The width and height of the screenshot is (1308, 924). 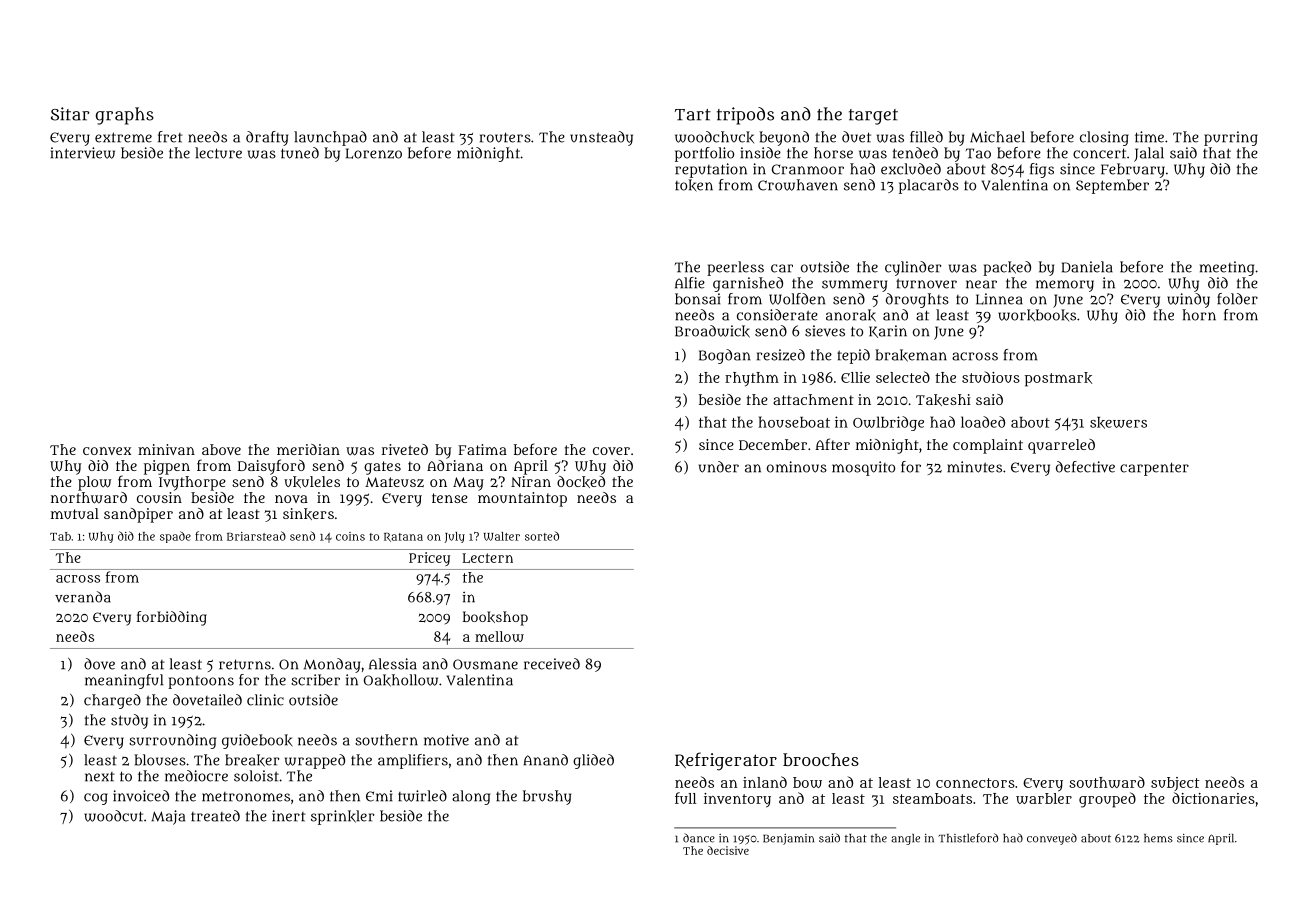 I want to click on spade, so click(x=175, y=537).
